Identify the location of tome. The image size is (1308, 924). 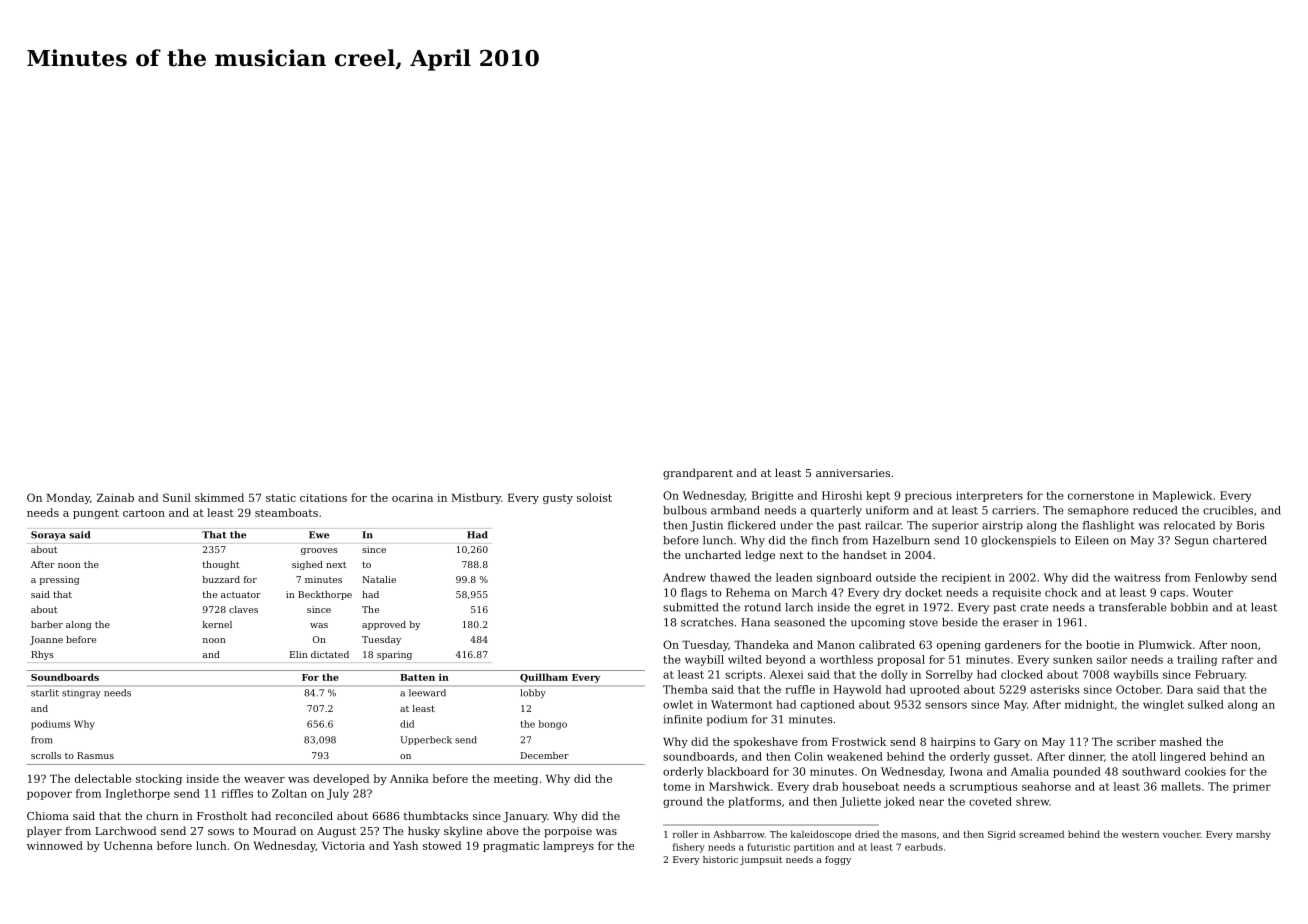
(677, 787).
